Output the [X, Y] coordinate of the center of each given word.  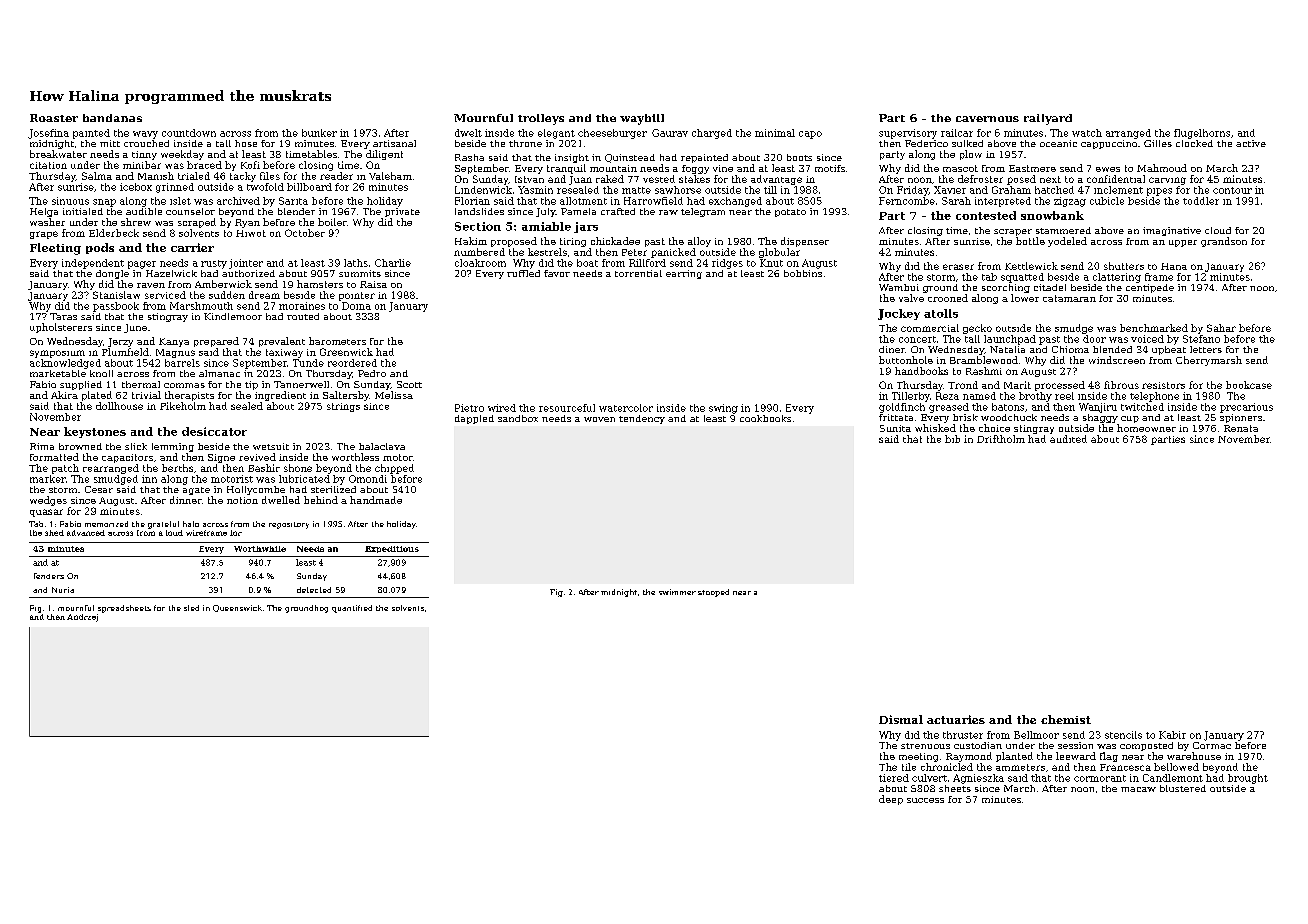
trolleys [541, 119]
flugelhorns [1202, 134]
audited [1068, 439]
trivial [146, 395]
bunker [319, 133]
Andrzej [82, 618]
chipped [394, 469]
